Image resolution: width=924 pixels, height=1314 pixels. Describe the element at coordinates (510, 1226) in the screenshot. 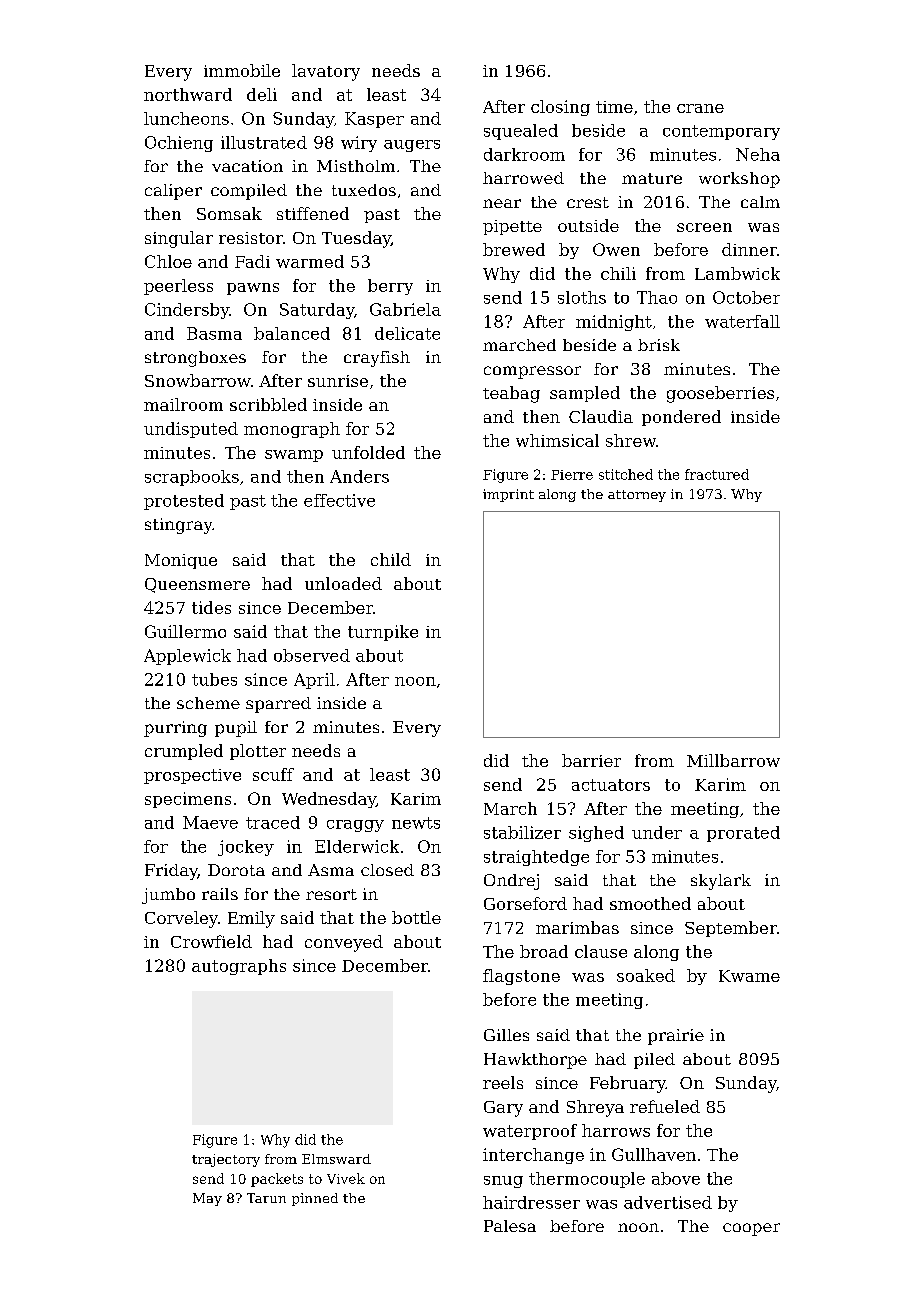

I see `Palesa` at that location.
